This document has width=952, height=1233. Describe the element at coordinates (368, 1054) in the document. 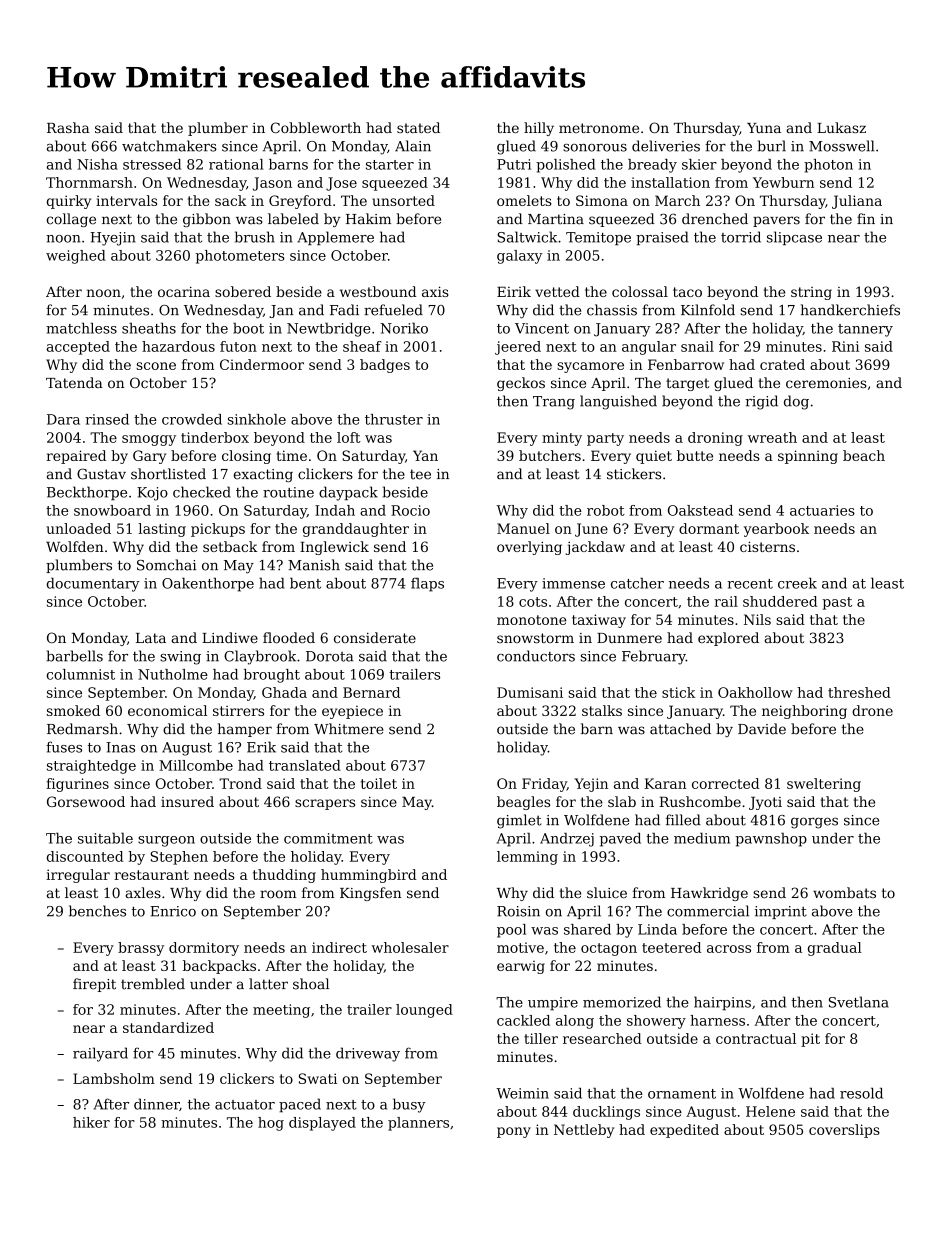

I see `driveway` at that location.
